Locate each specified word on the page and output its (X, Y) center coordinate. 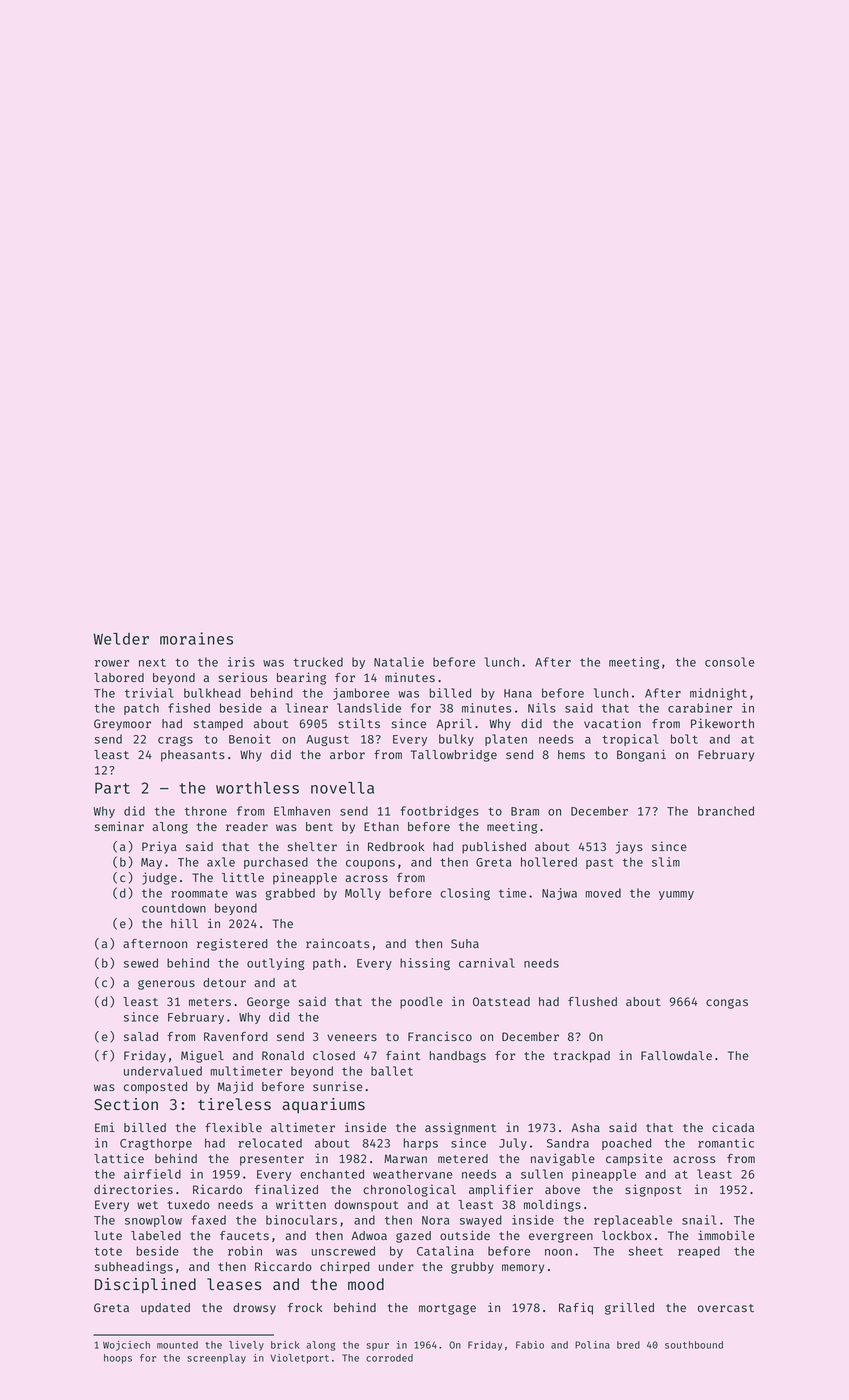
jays (629, 847)
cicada (733, 1127)
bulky (456, 740)
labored (119, 677)
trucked (318, 662)
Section (126, 1104)
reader (247, 826)
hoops (118, 1359)
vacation (612, 723)
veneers (352, 1037)
